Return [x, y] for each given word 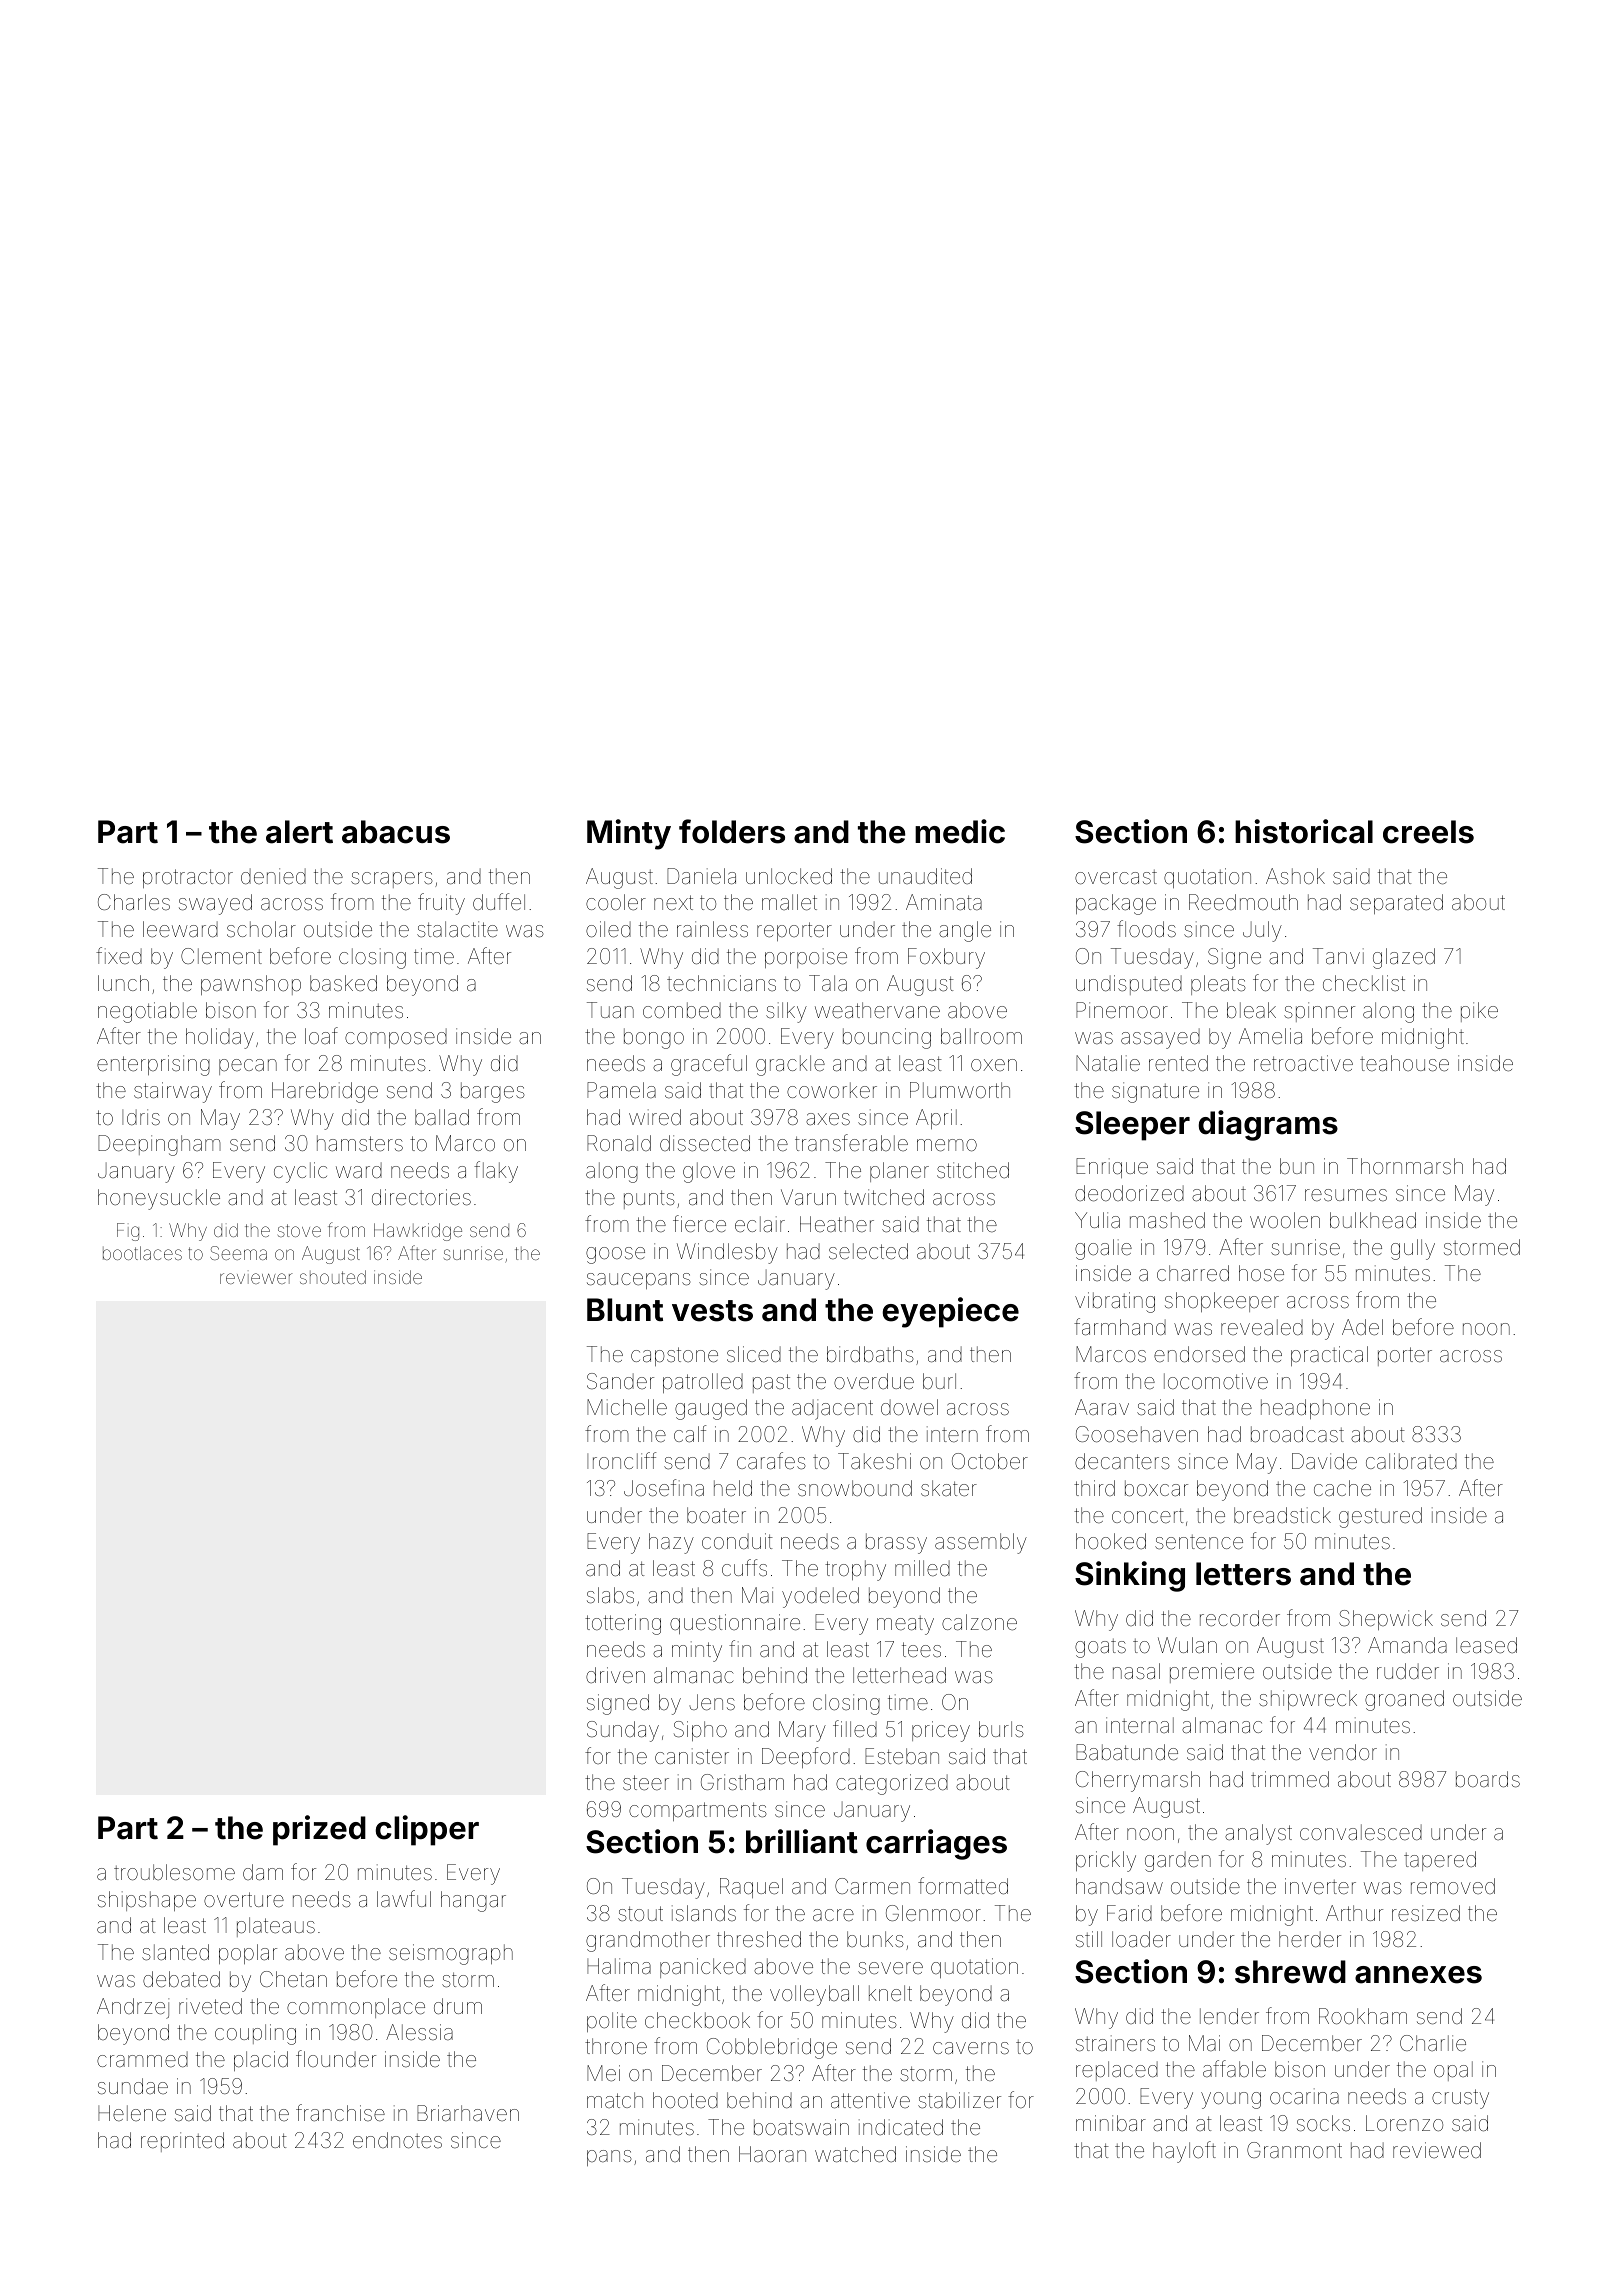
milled [922, 1568]
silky [786, 1012]
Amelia [1270, 1036]
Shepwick [1386, 1620]
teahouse [1404, 1063]
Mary [802, 1731]
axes [828, 1119]
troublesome [174, 1872]
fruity [441, 904]
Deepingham [159, 1145]
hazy [671, 1543]
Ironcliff [621, 1460]
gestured [1380, 1517]
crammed [142, 2059]
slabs [610, 1595]
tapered [1440, 1861]
